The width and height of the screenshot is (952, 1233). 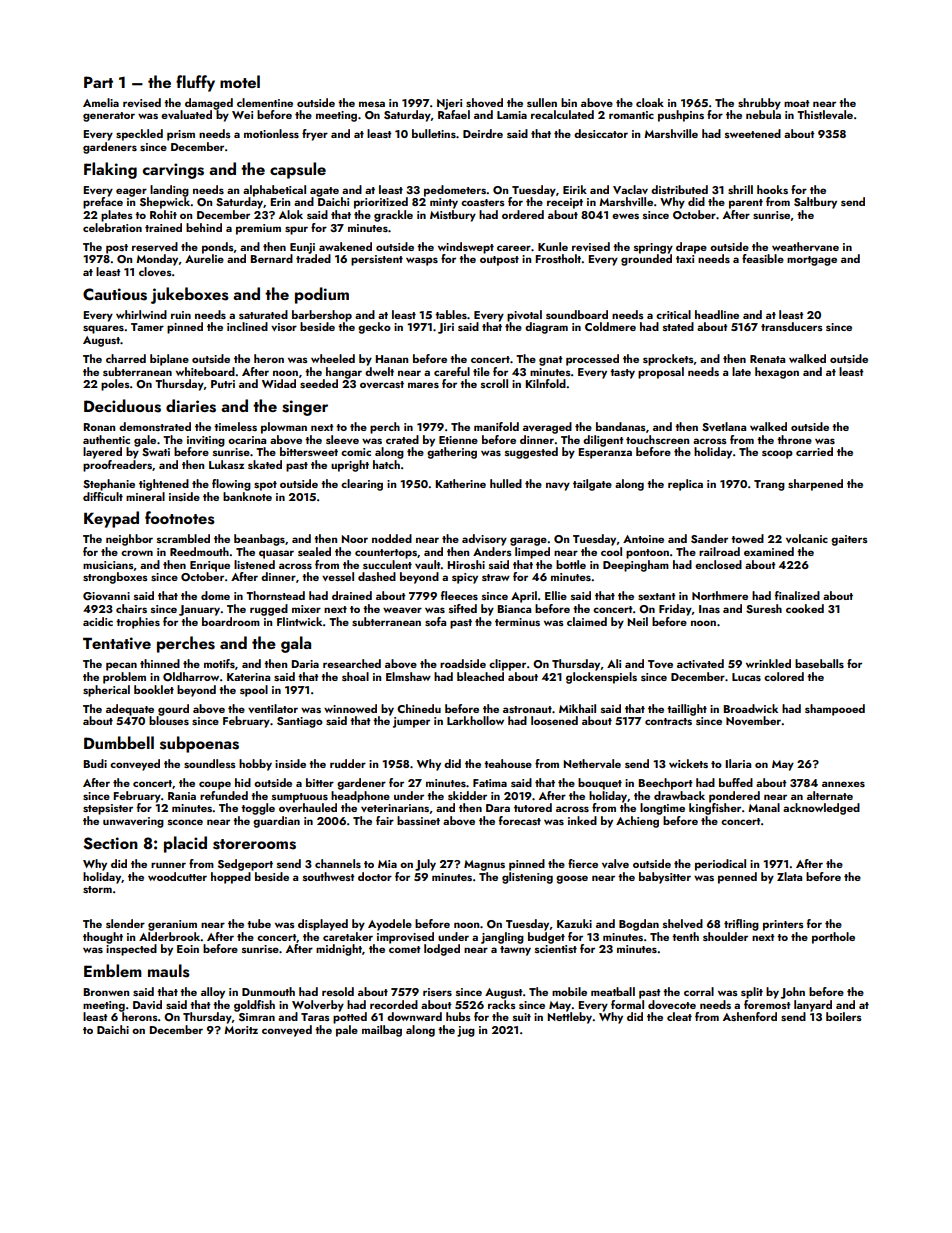 I want to click on Thistlevale, so click(x=825, y=114).
